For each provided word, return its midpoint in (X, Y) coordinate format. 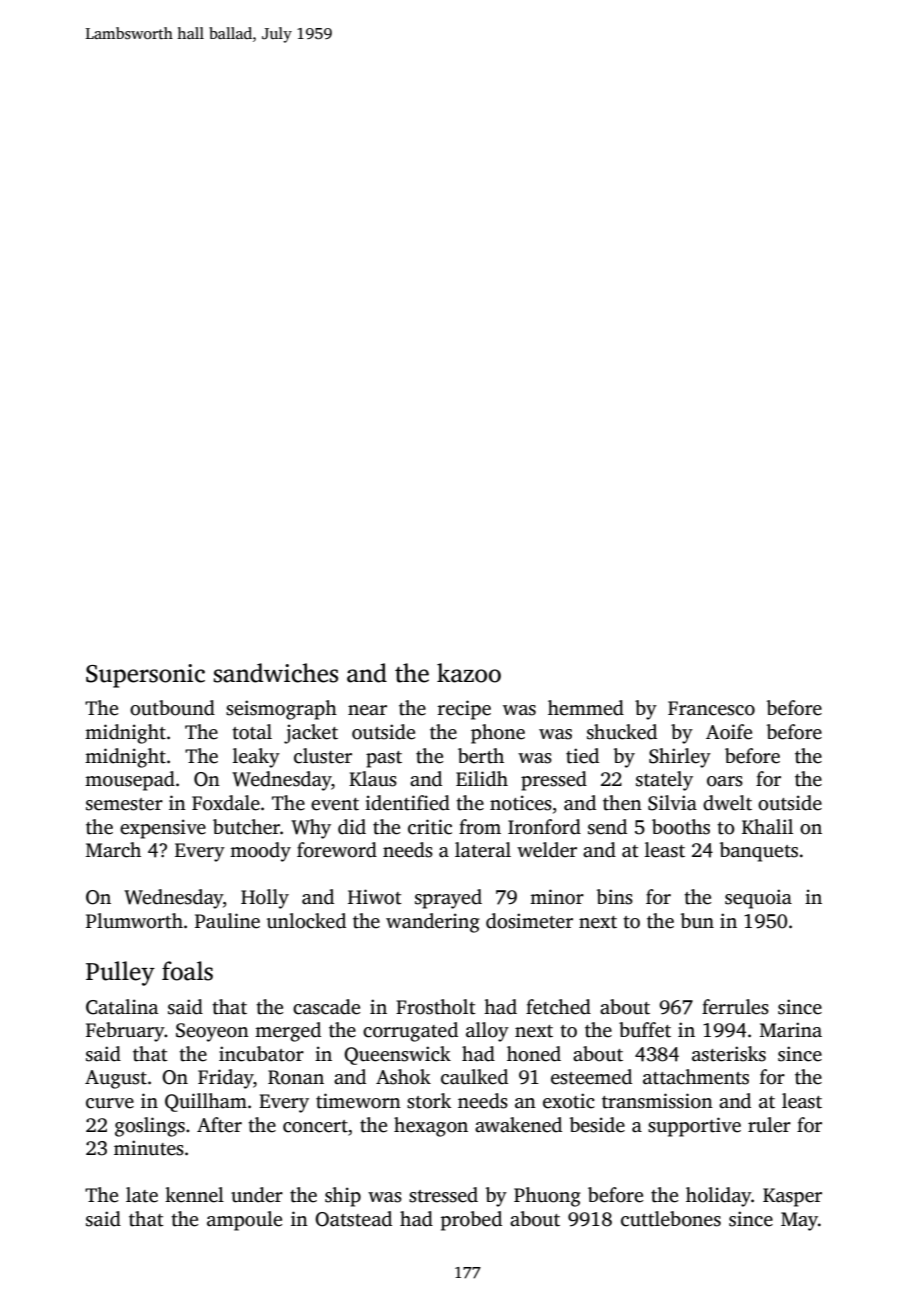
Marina (791, 1030)
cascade (326, 1007)
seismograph (281, 710)
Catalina (122, 1007)
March (113, 850)
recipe (464, 710)
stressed (443, 1195)
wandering (433, 923)
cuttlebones (671, 1219)
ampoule (244, 1221)
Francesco (711, 708)
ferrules (735, 1007)
